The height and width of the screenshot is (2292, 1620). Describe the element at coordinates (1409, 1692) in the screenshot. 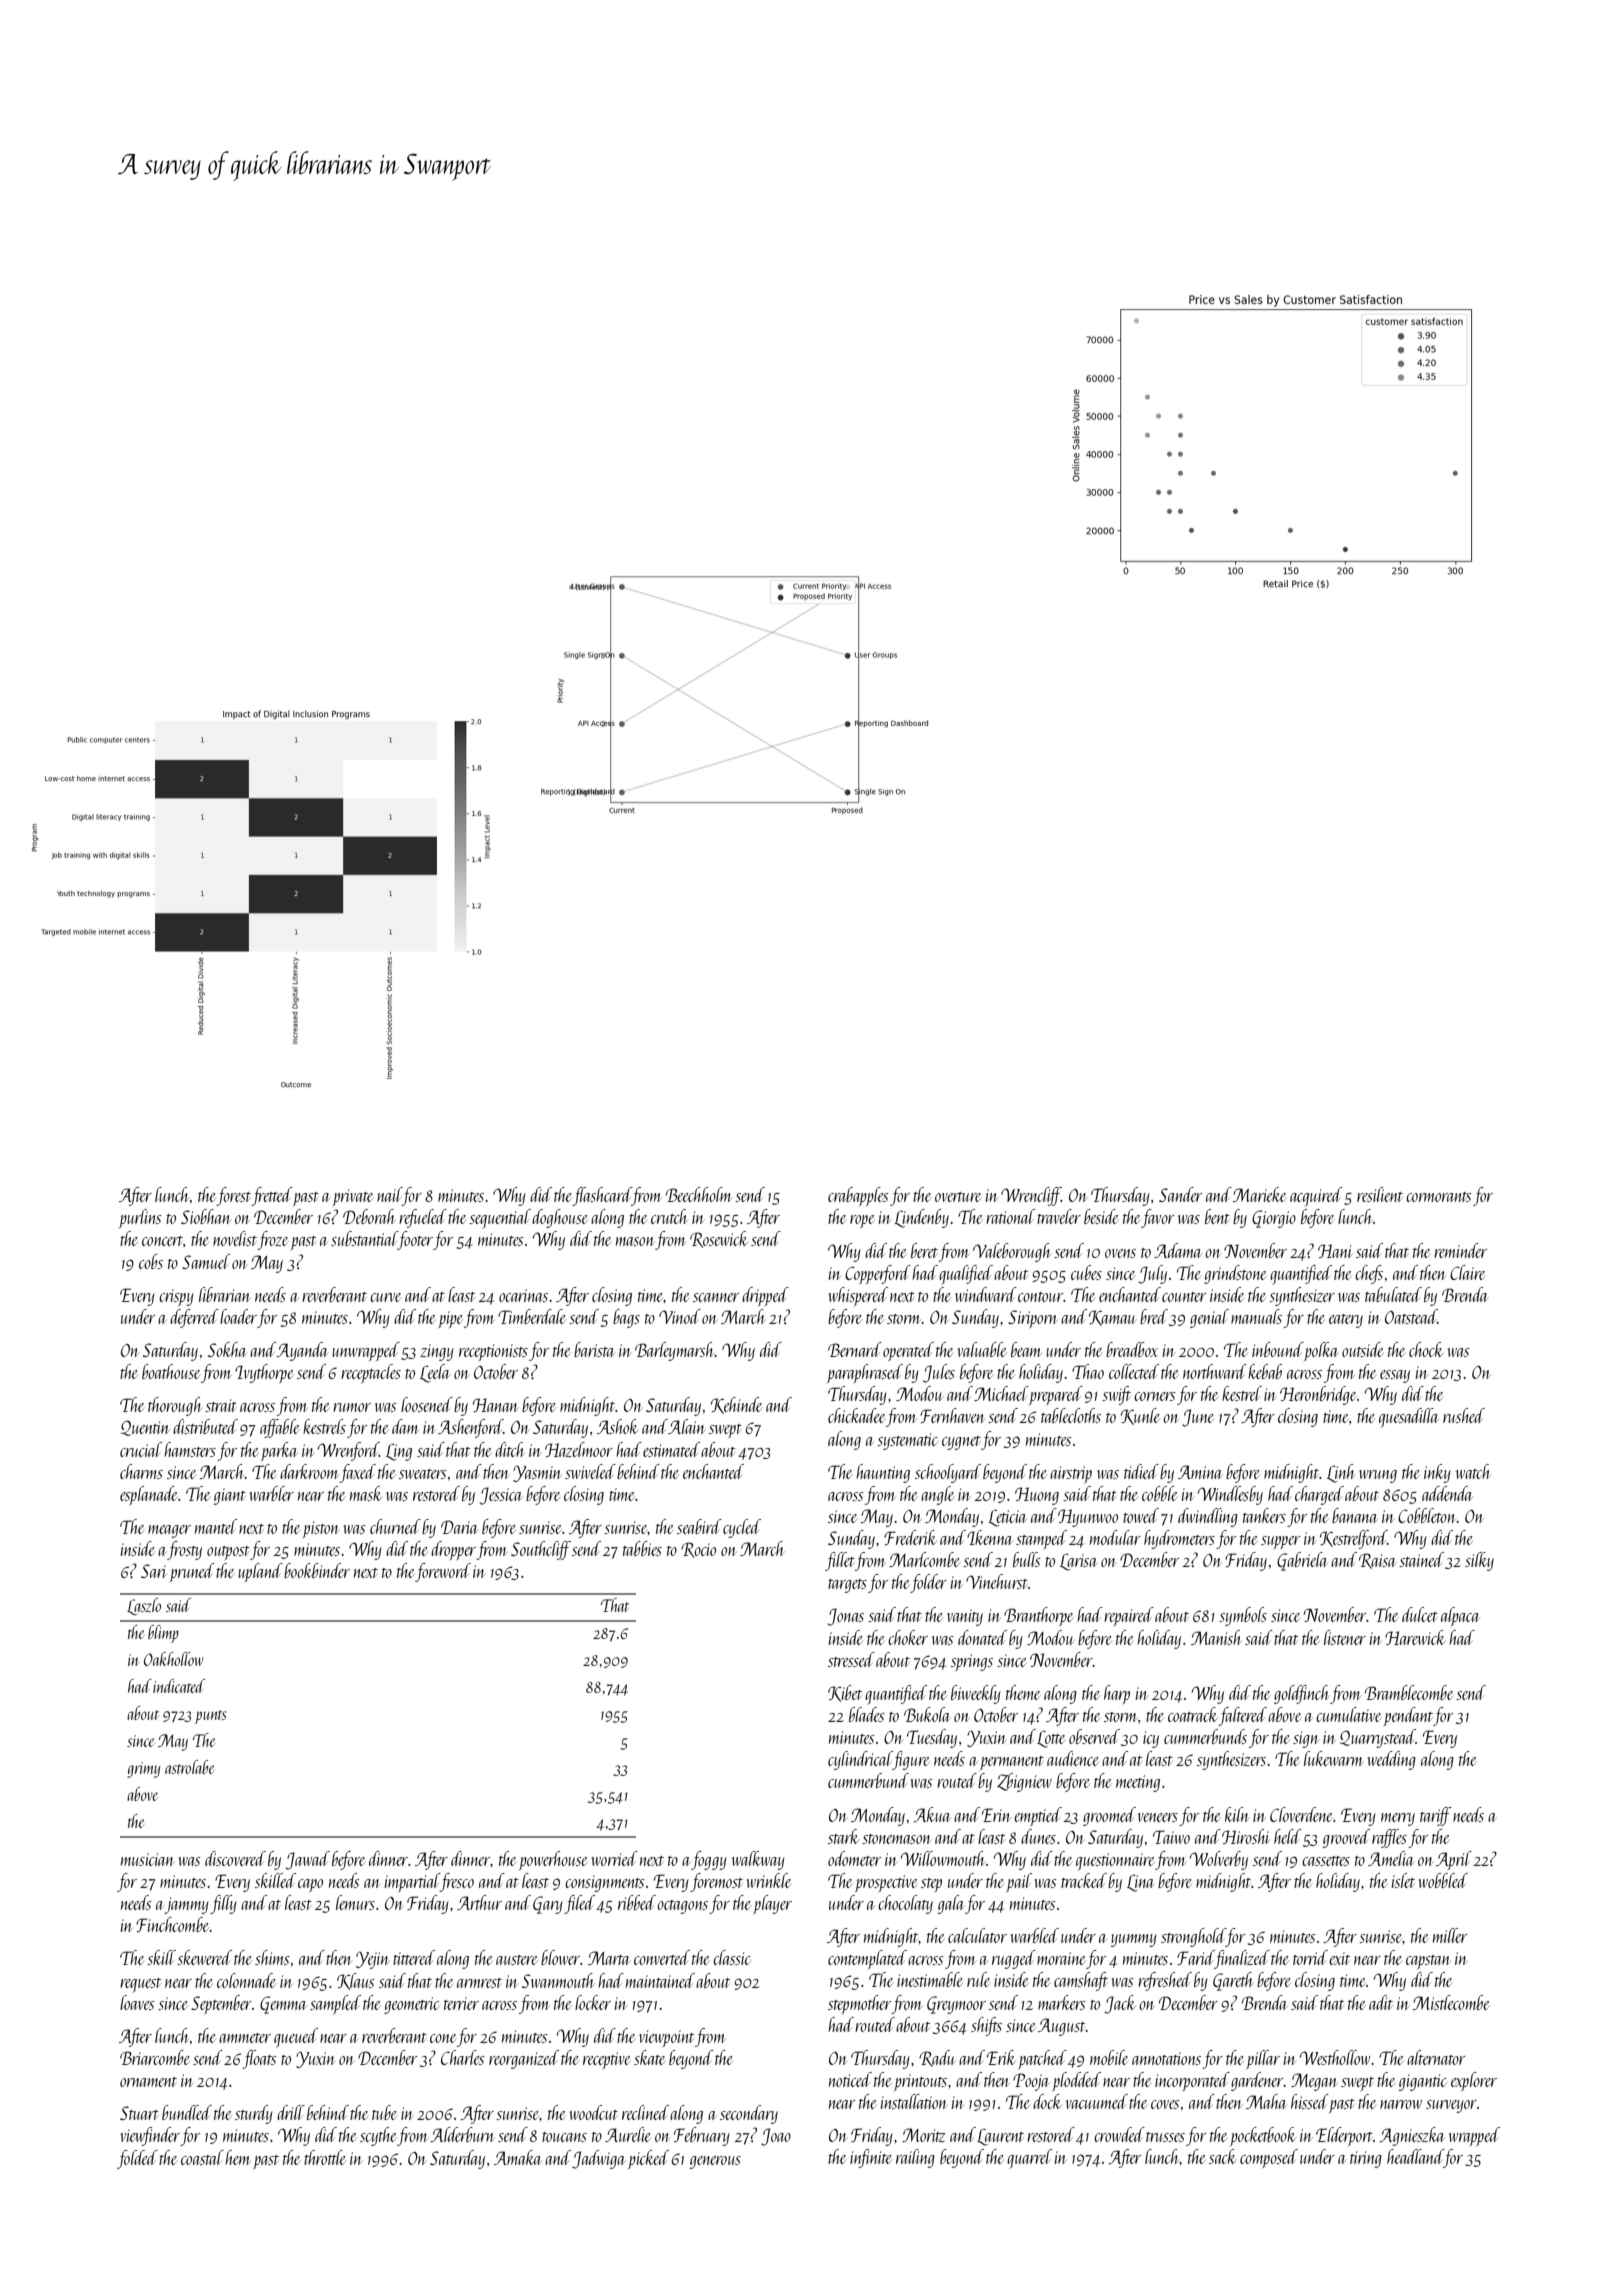

I see `Bramblecombe` at that location.
